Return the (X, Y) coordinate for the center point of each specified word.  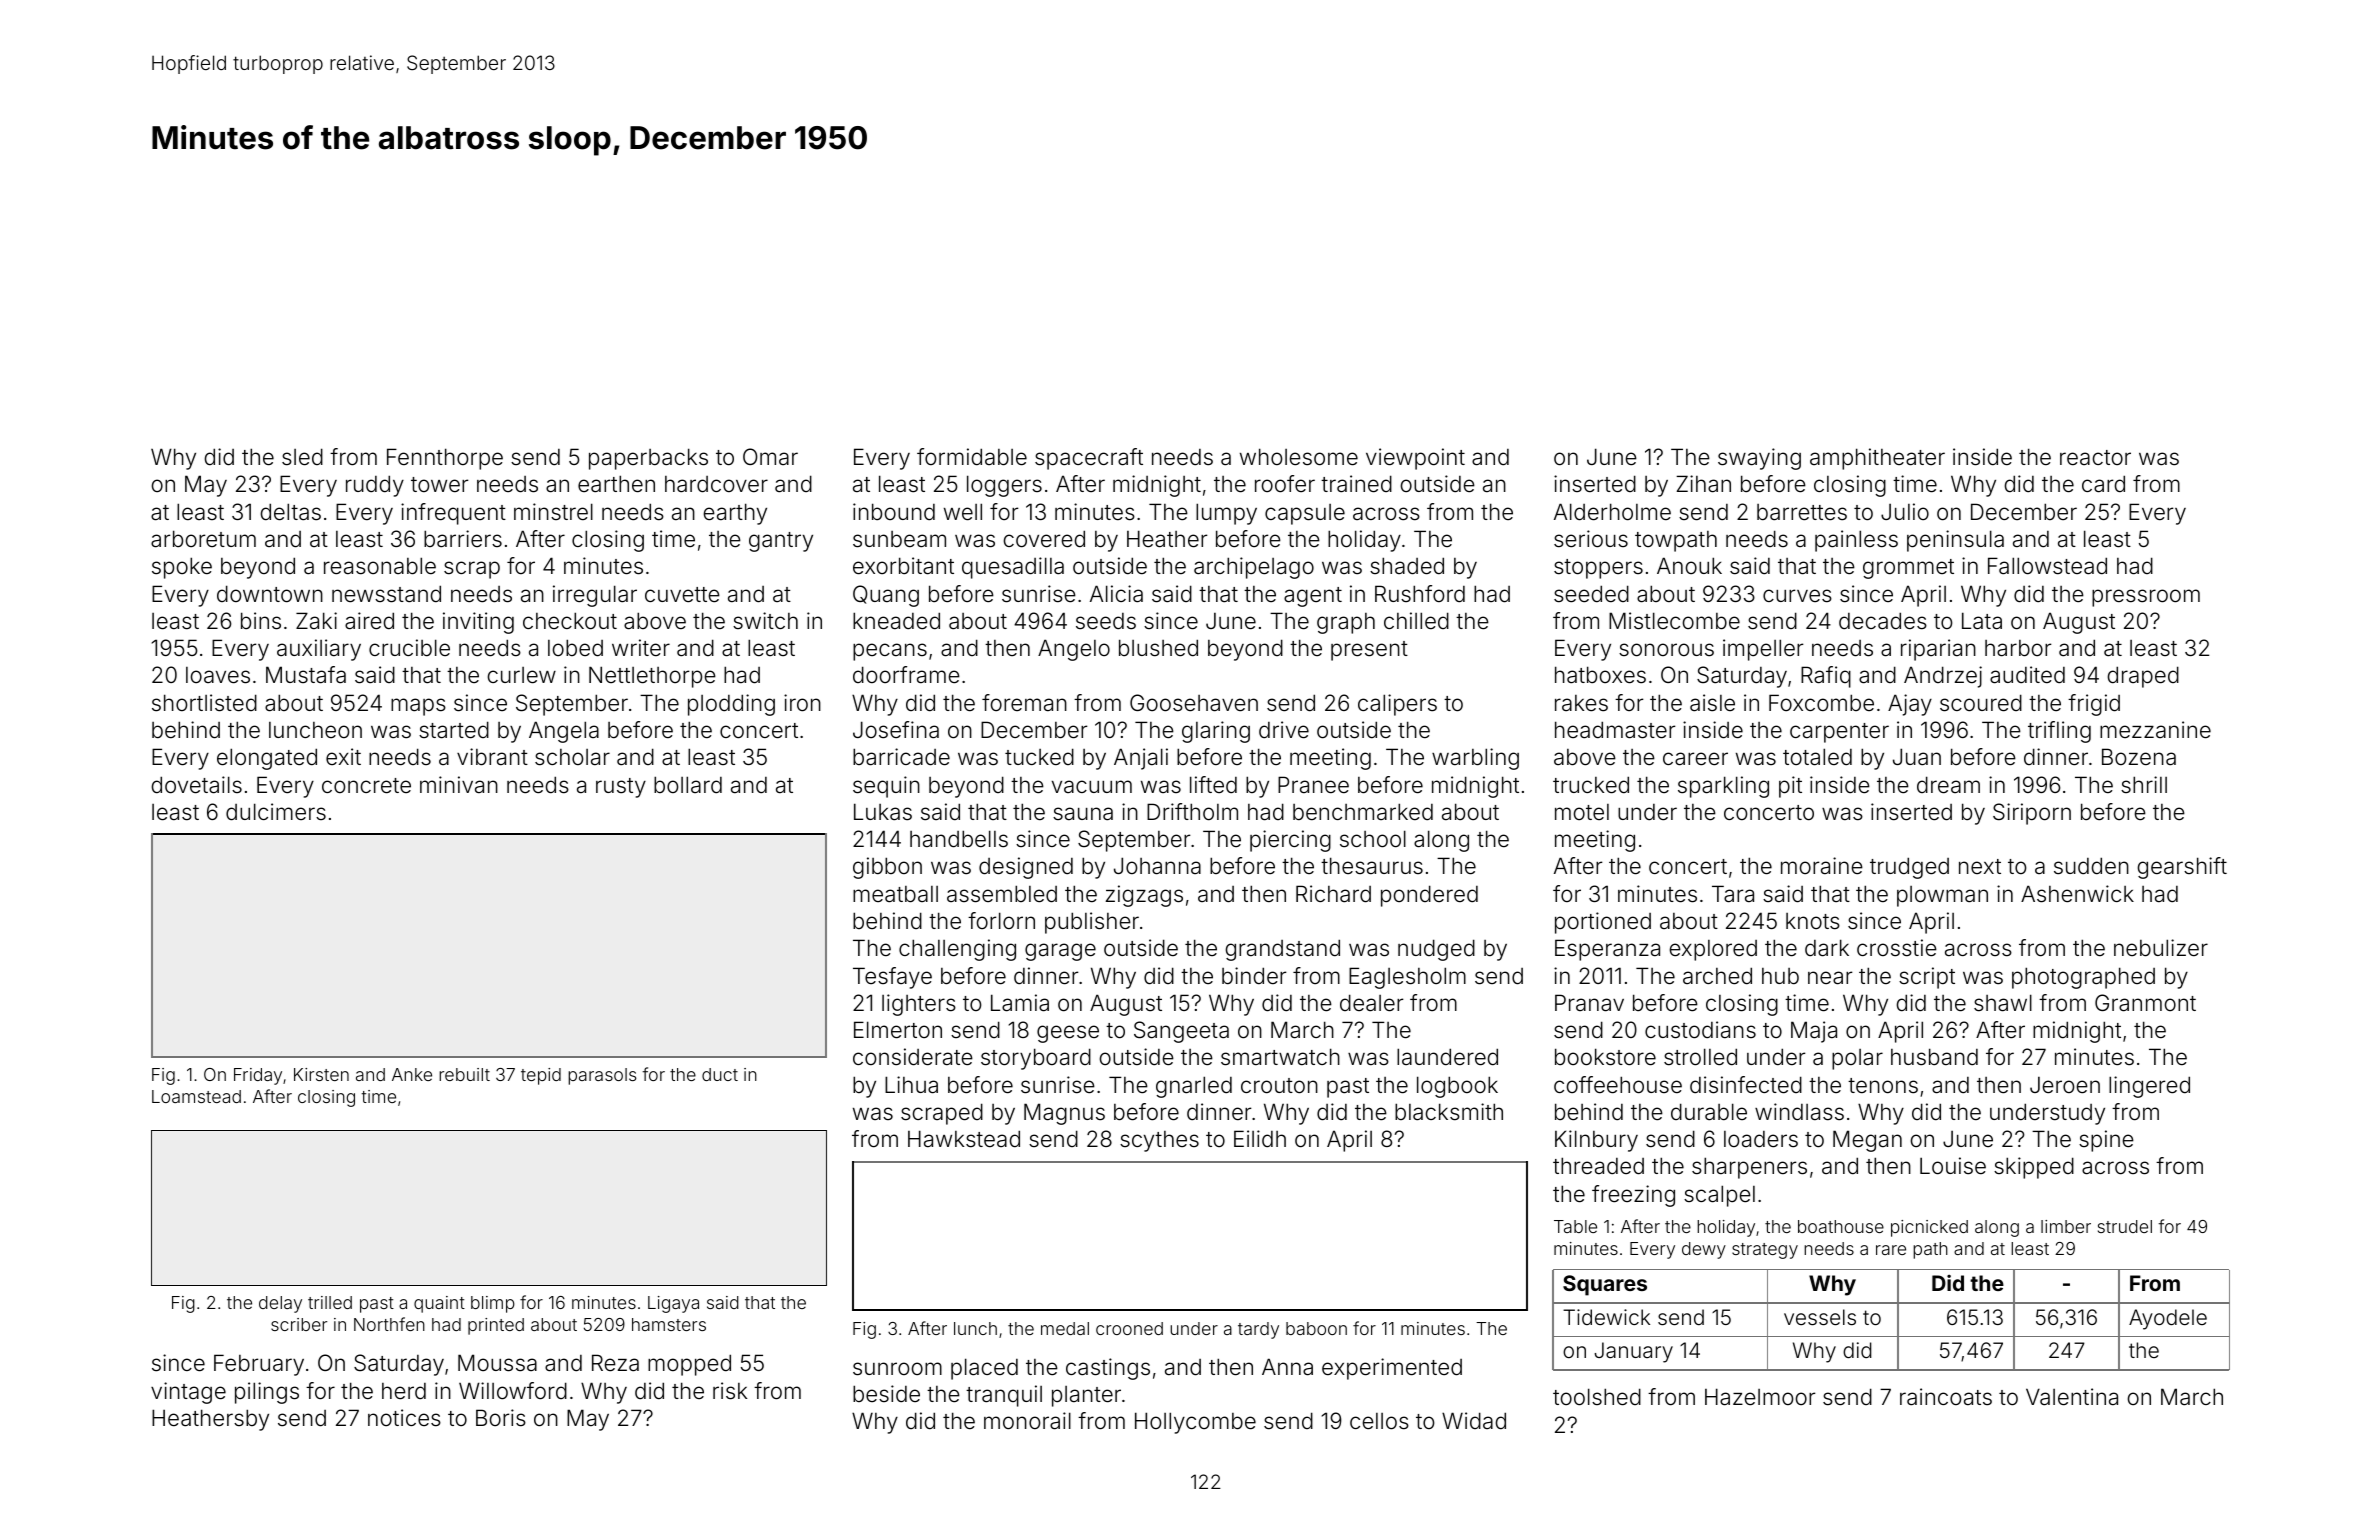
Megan (1867, 1141)
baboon (1316, 1328)
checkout (570, 621)
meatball (895, 894)
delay (280, 1304)
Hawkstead (964, 1139)
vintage (188, 1393)
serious (1591, 539)
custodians (1700, 1030)
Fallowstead (2047, 566)
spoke (182, 568)
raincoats (1946, 1397)
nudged (1436, 950)
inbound (894, 512)
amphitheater (1877, 459)
